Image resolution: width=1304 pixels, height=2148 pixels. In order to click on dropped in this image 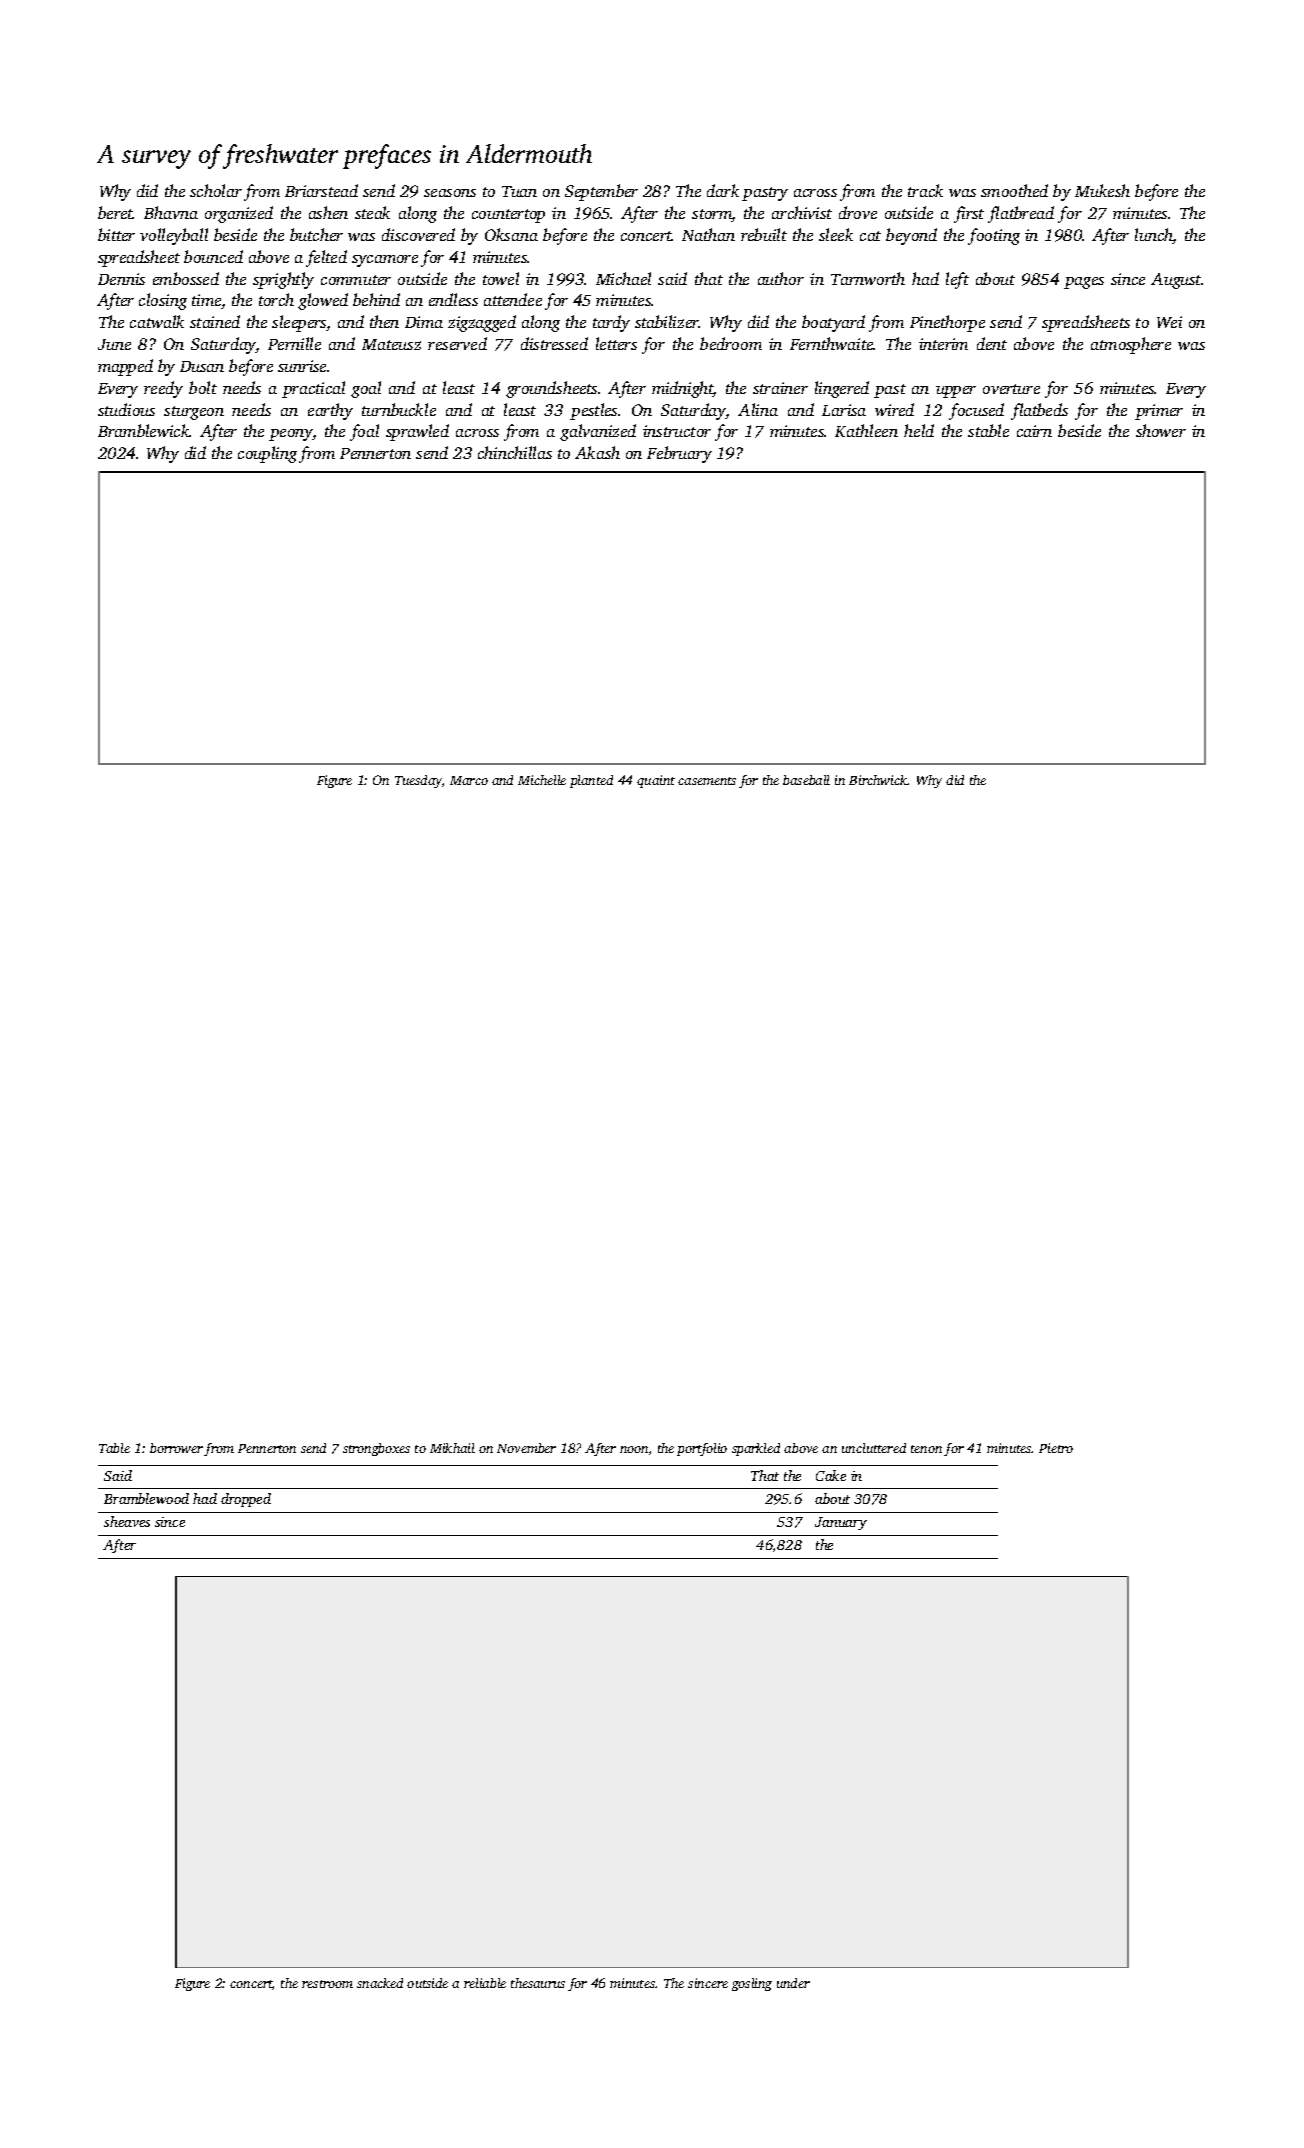, I will do `click(246, 1500)`.
